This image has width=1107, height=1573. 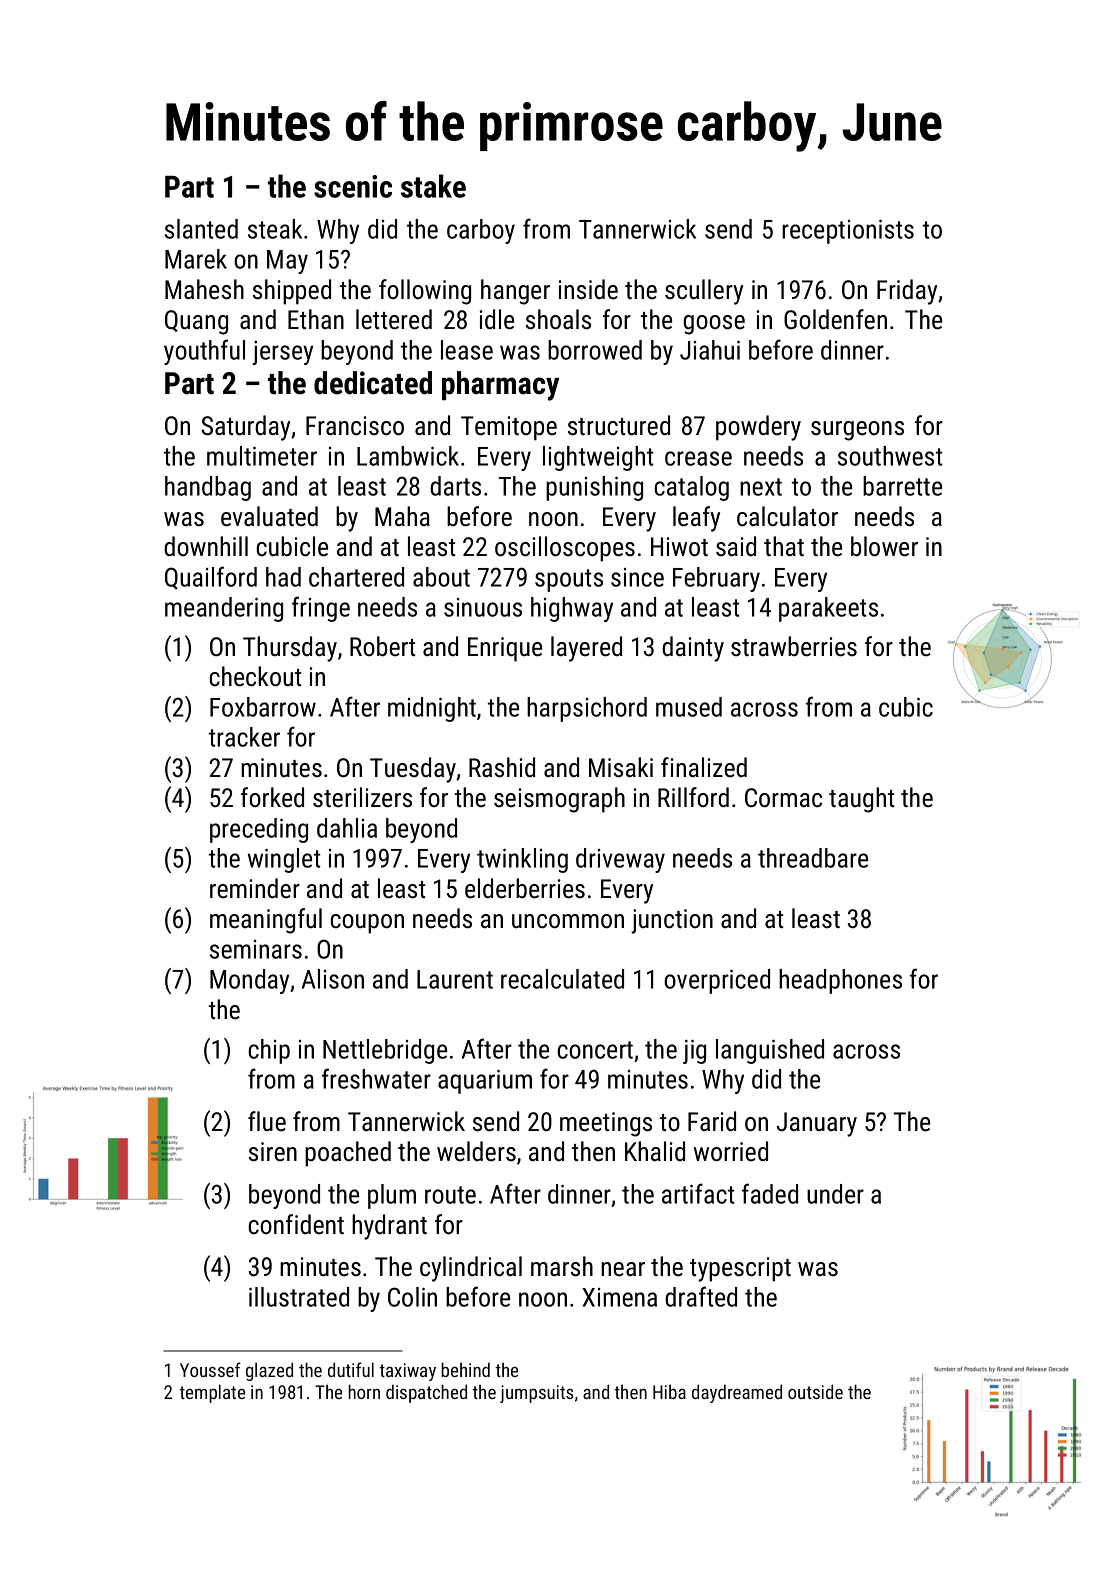 I want to click on sterilizers, so click(x=362, y=797).
